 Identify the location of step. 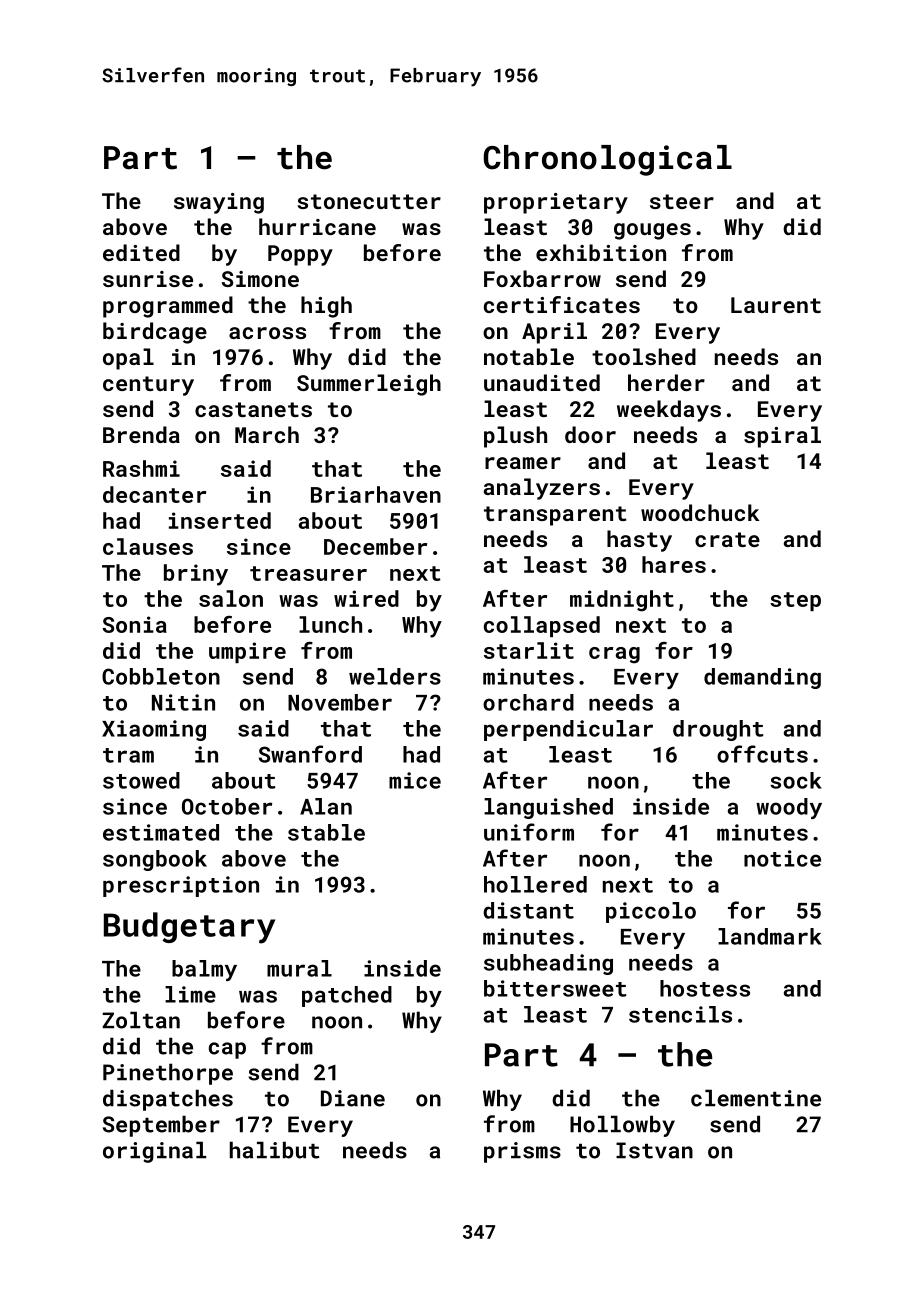
(795, 601).
